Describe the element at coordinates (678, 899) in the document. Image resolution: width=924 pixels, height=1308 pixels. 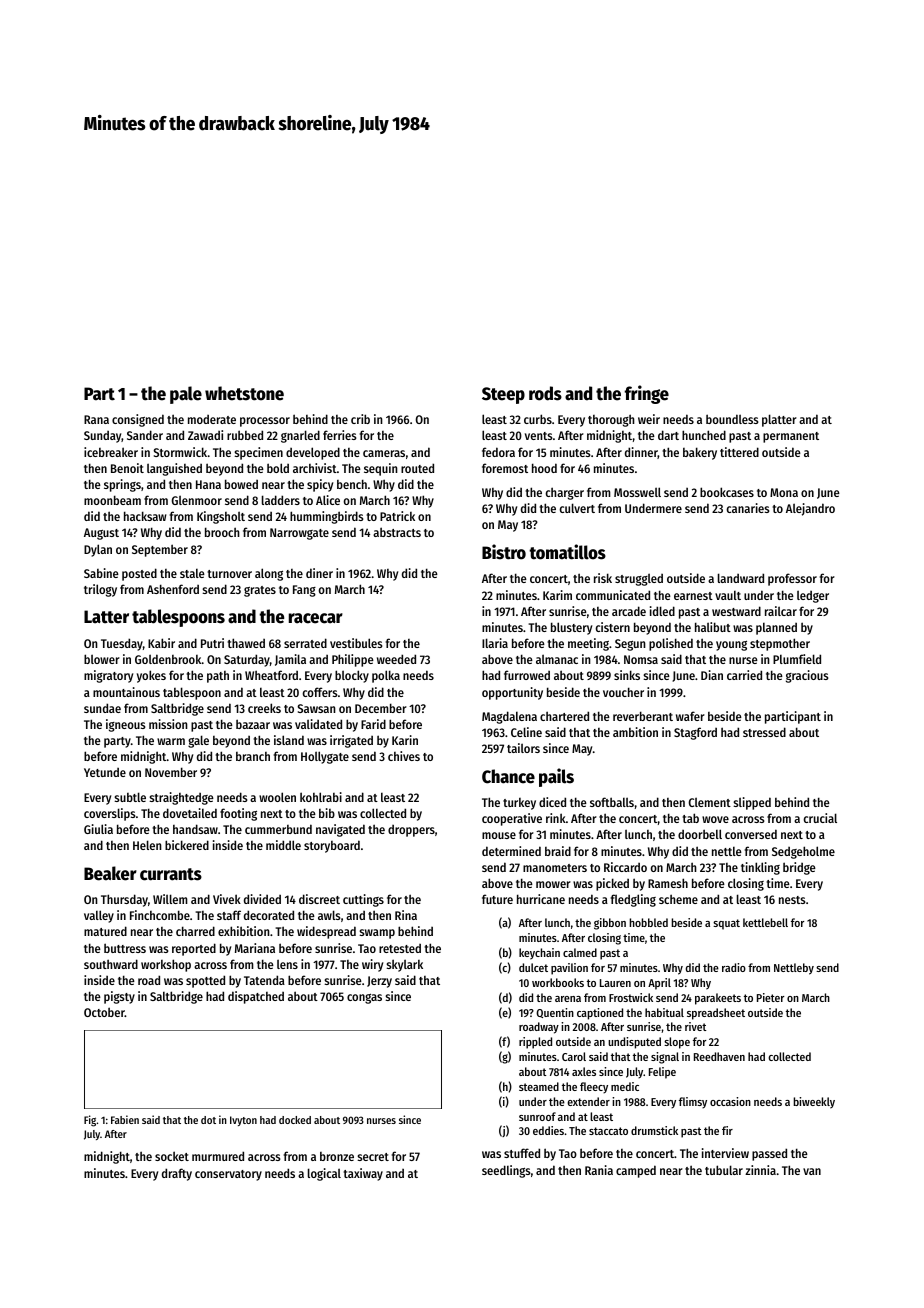
I see `scheme` at that location.
